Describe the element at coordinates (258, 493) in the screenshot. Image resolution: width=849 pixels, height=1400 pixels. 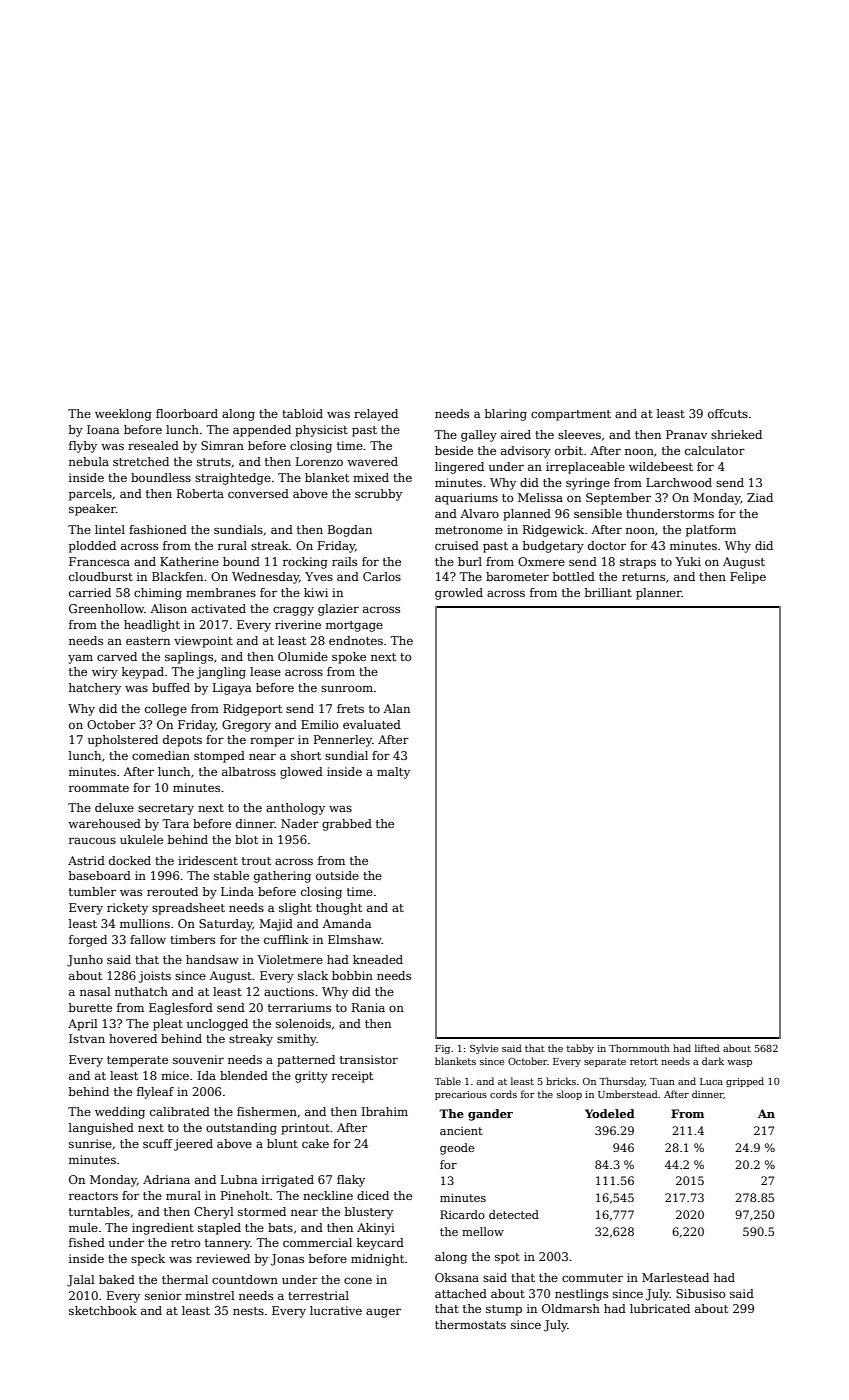
I see `conversed` at that location.
